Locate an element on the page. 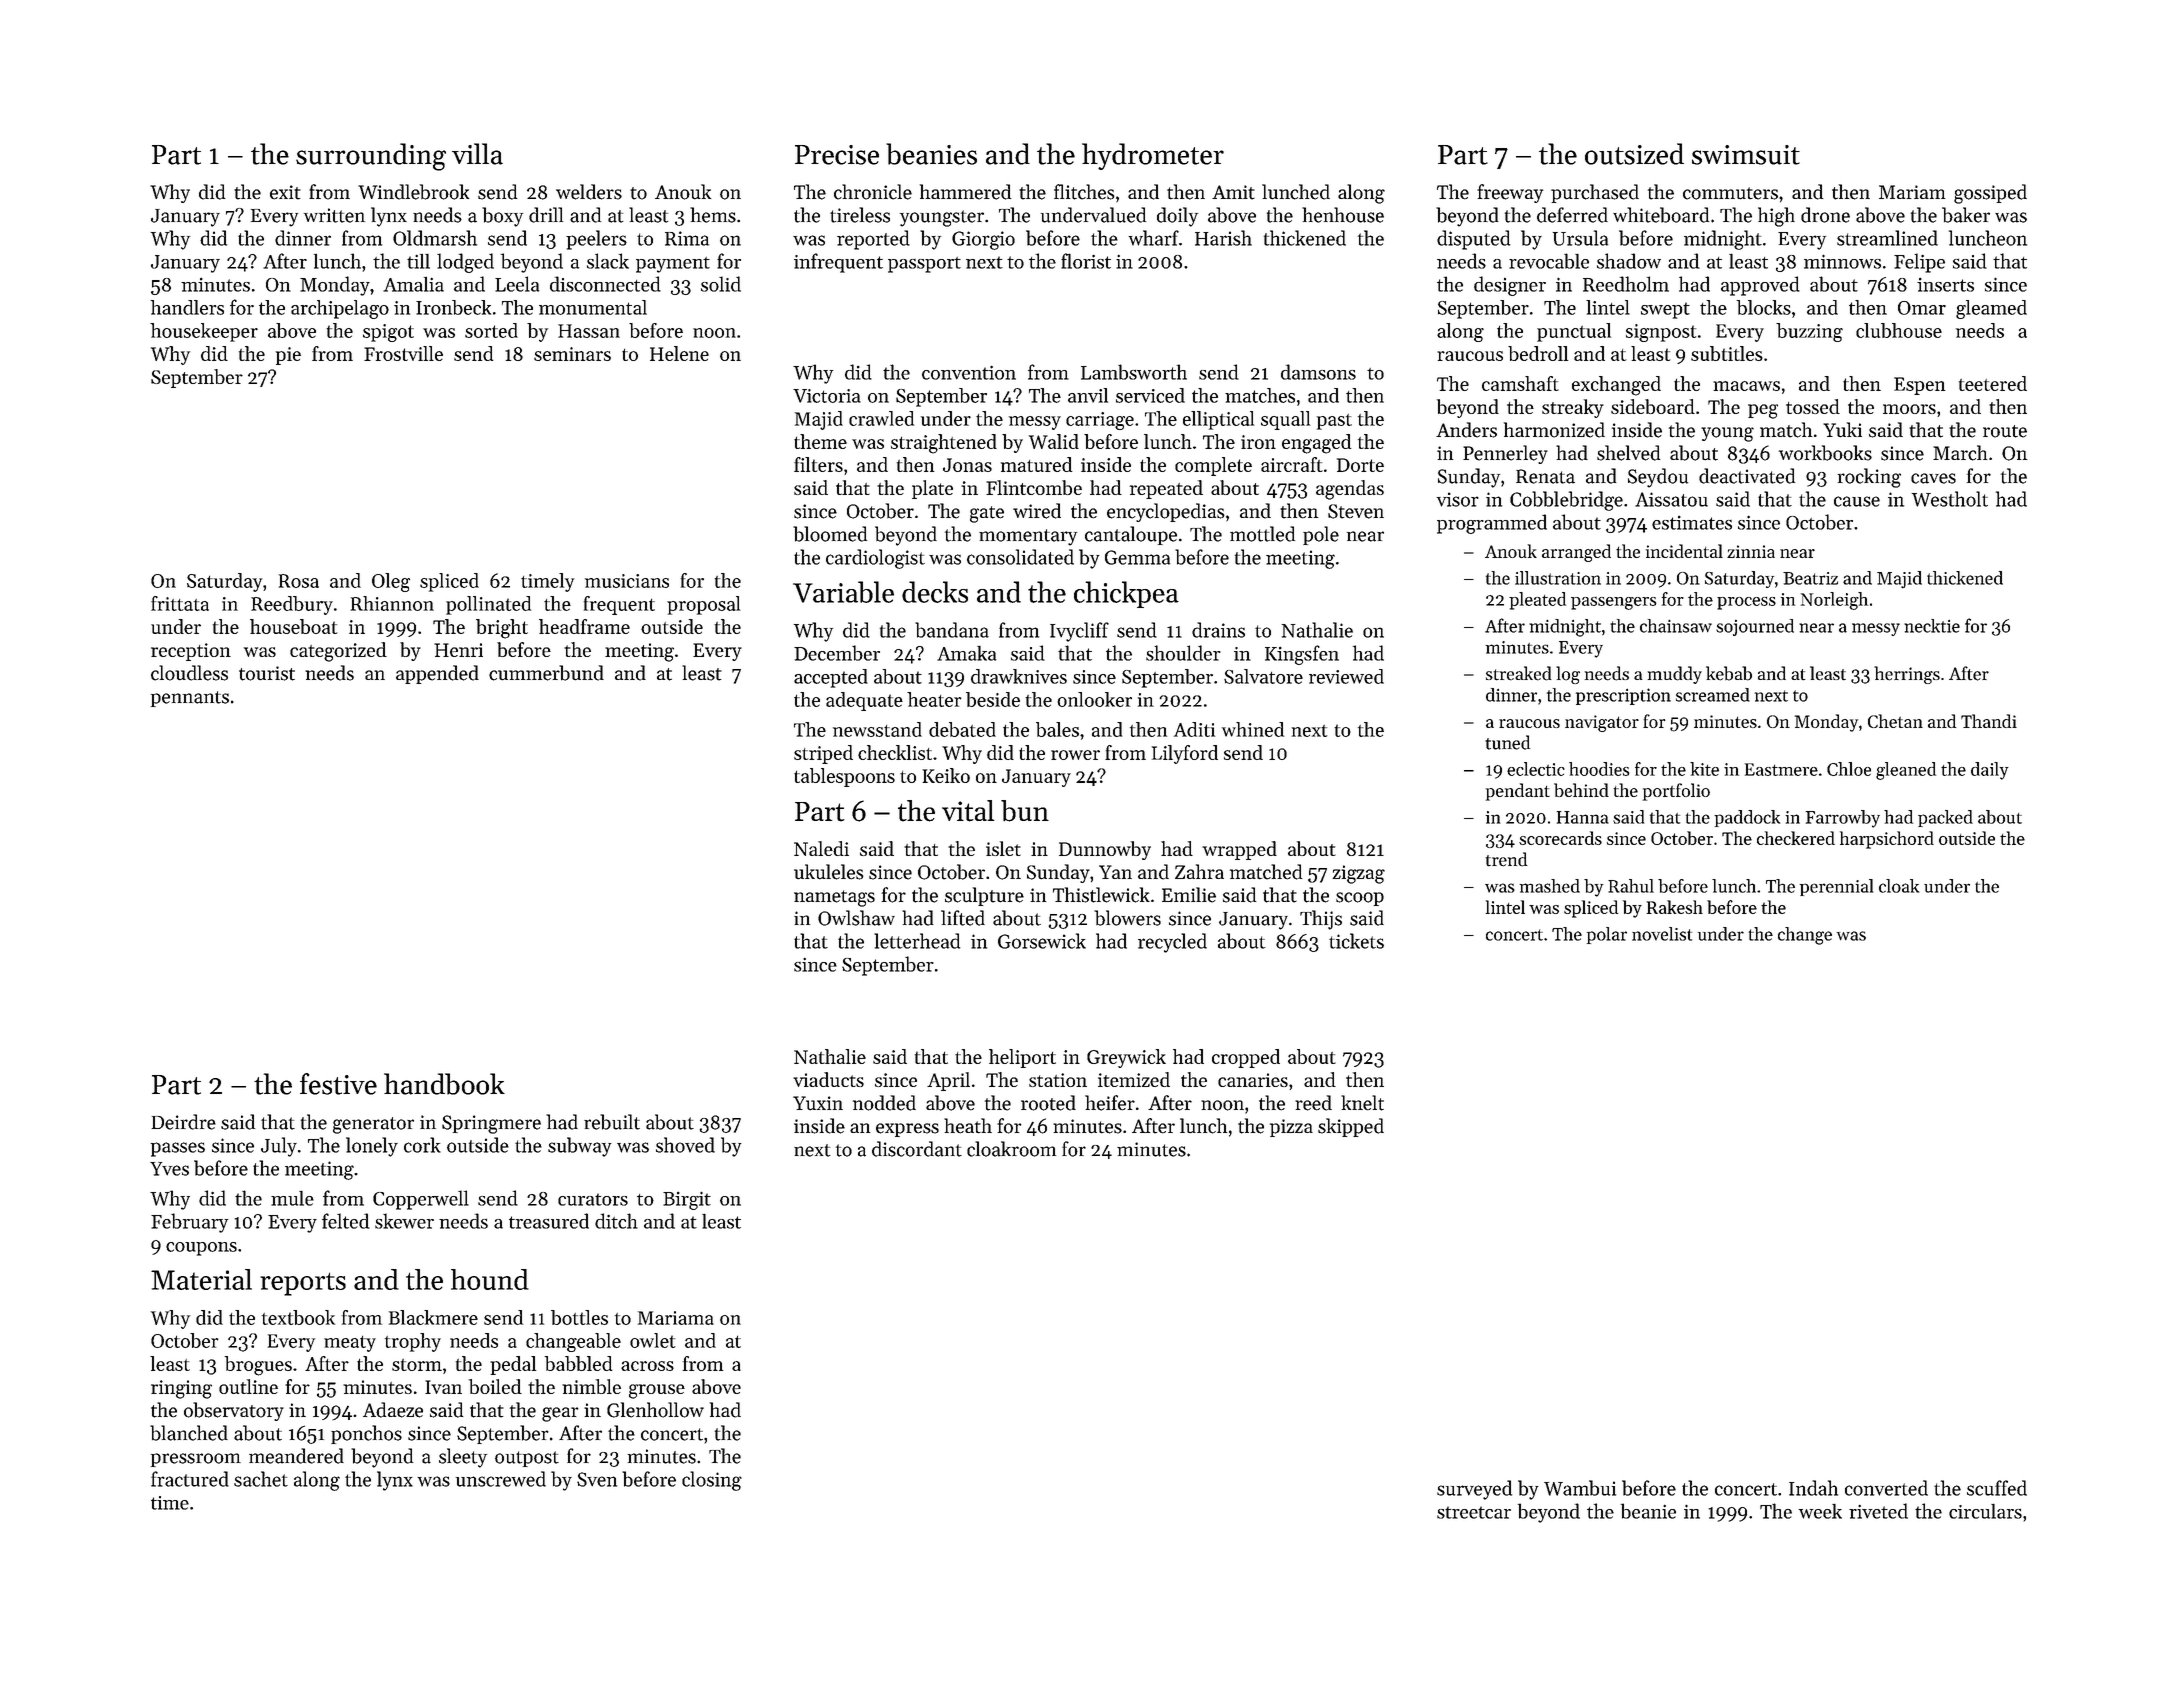  flitches is located at coordinates (1084, 192).
